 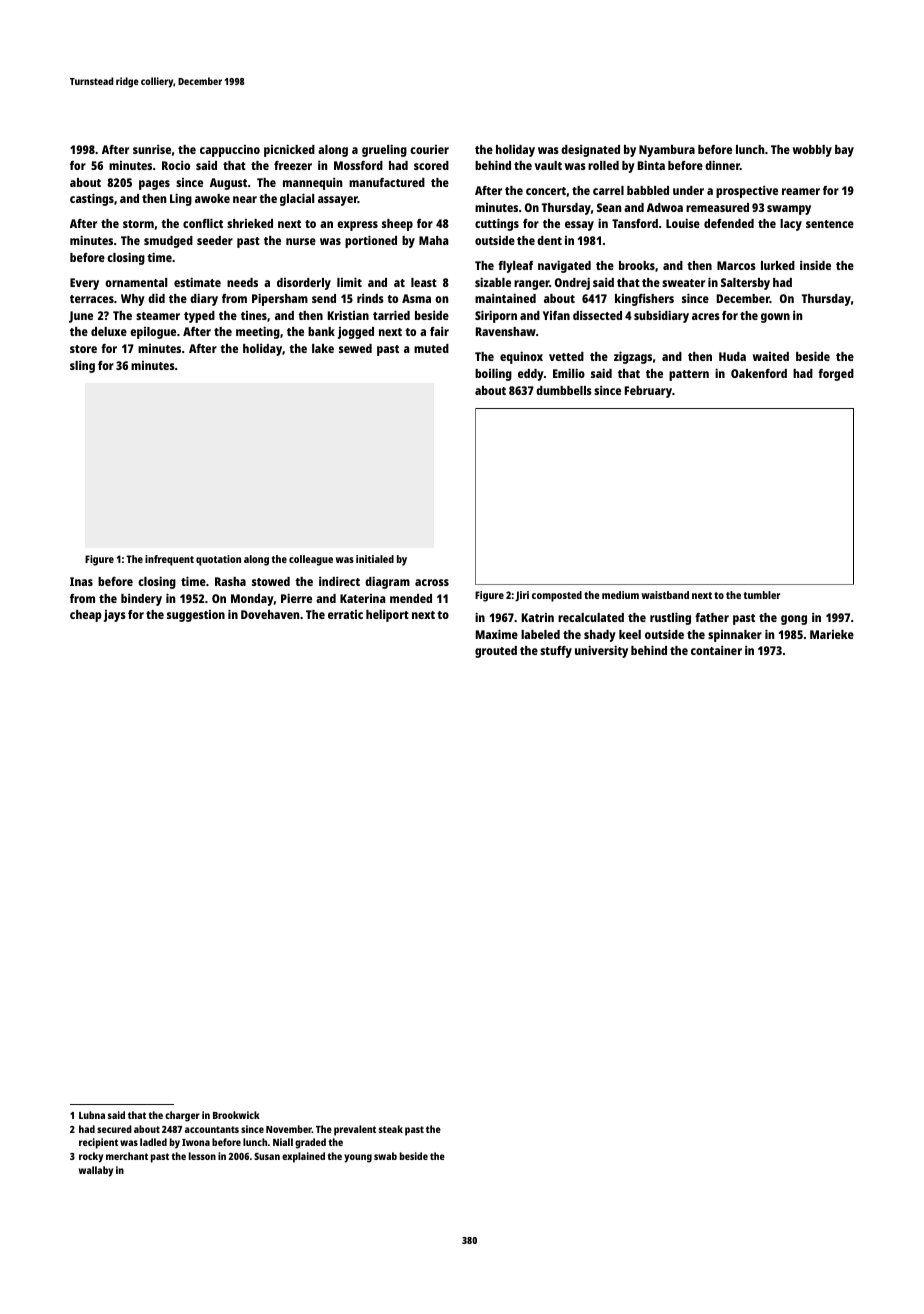 What do you see at coordinates (667, 151) in the screenshot?
I see `Nyambura` at bounding box center [667, 151].
